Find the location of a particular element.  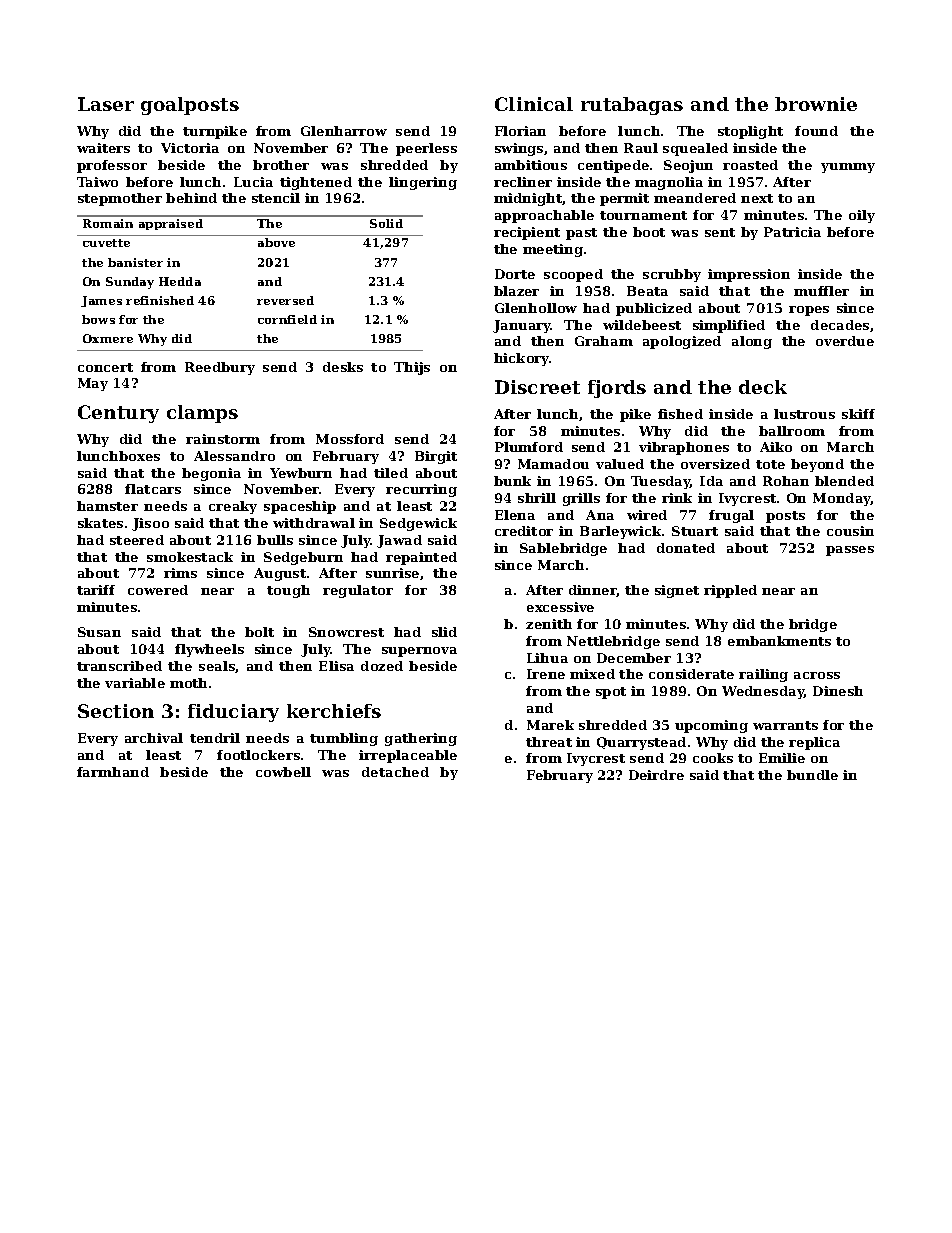

stoplight is located at coordinates (750, 132).
